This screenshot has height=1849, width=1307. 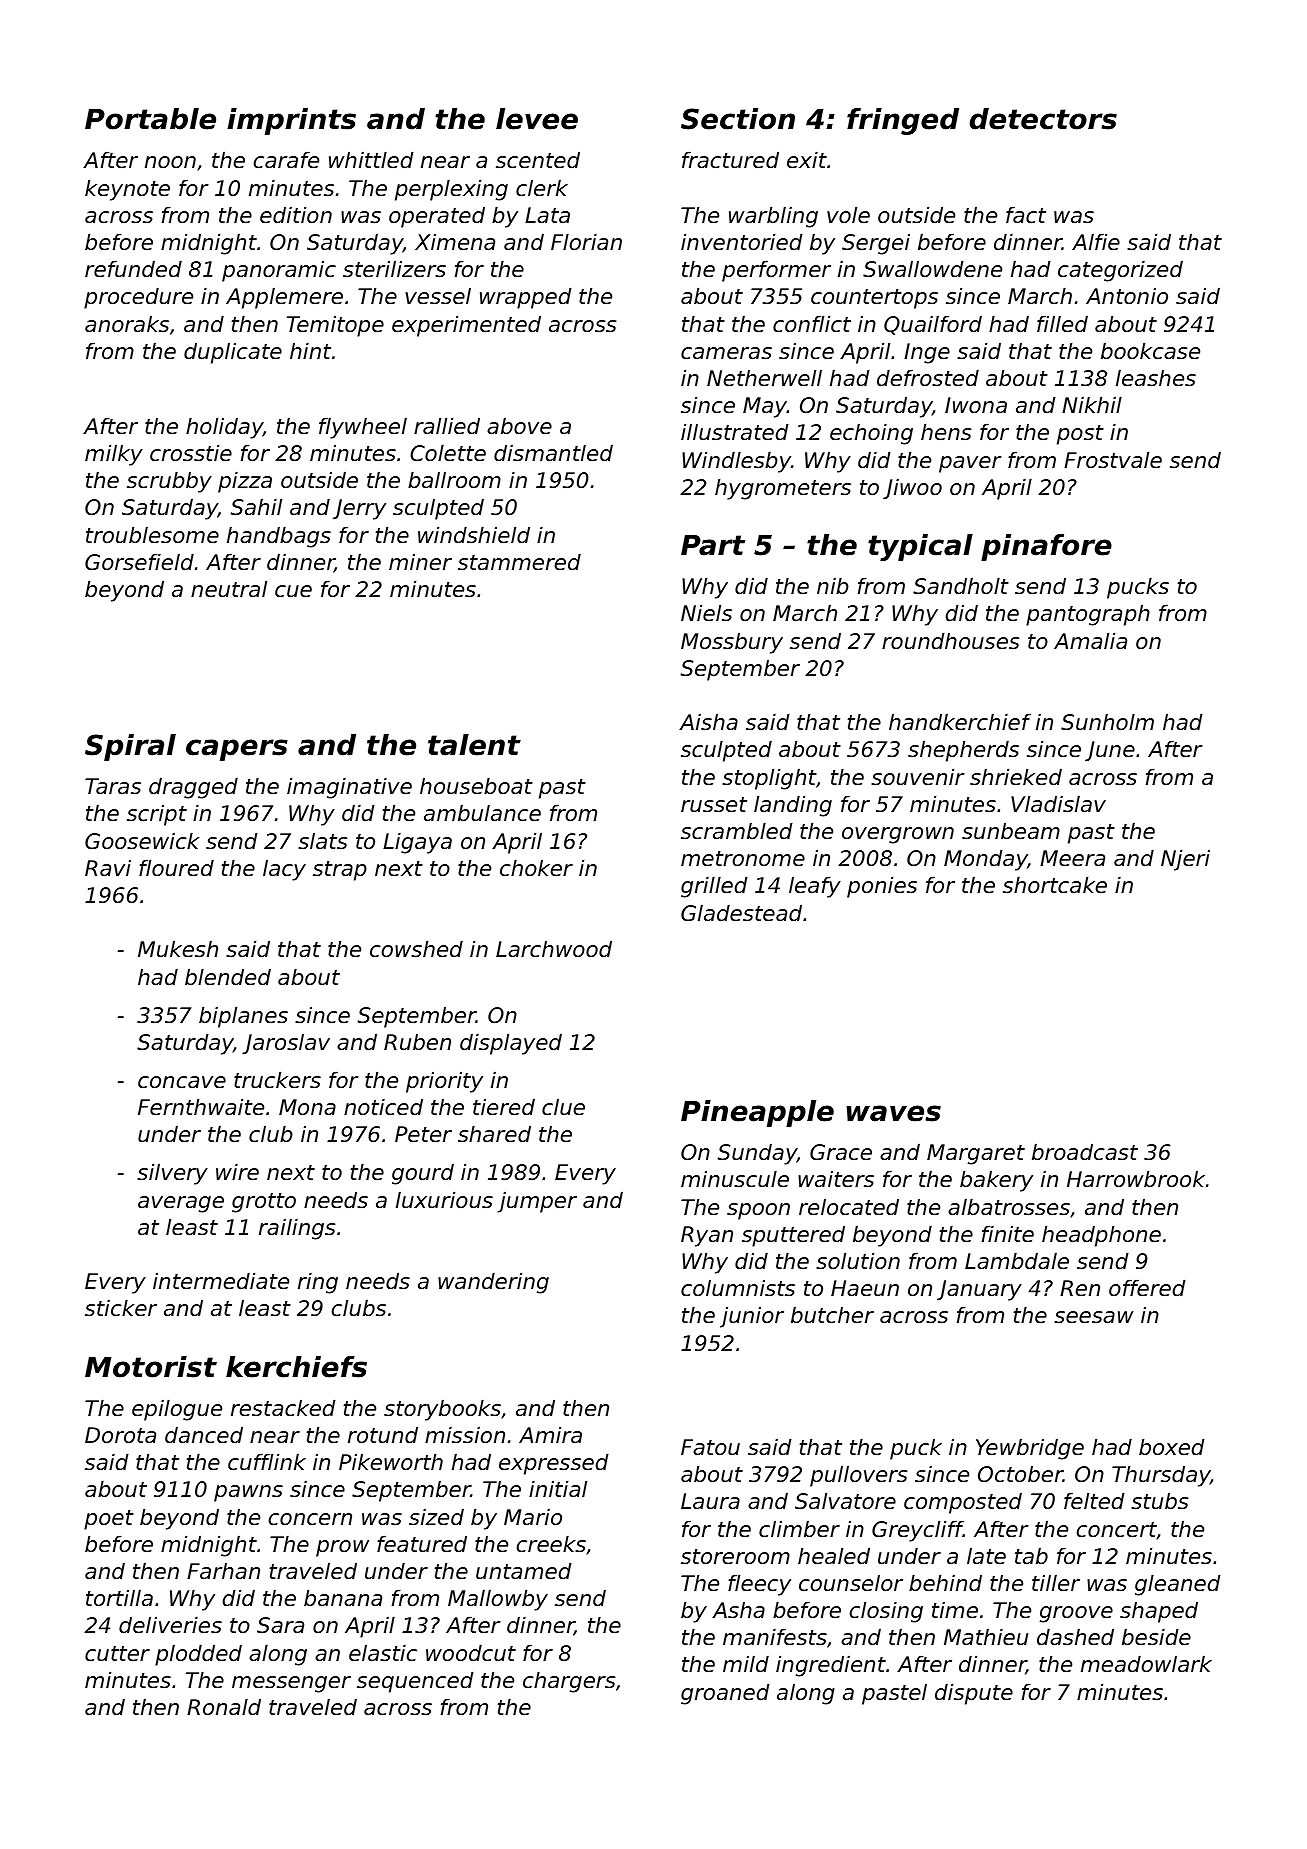 What do you see at coordinates (1146, 1664) in the screenshot?
I see `meadowlark` at bounding box center [1146, 1664].
